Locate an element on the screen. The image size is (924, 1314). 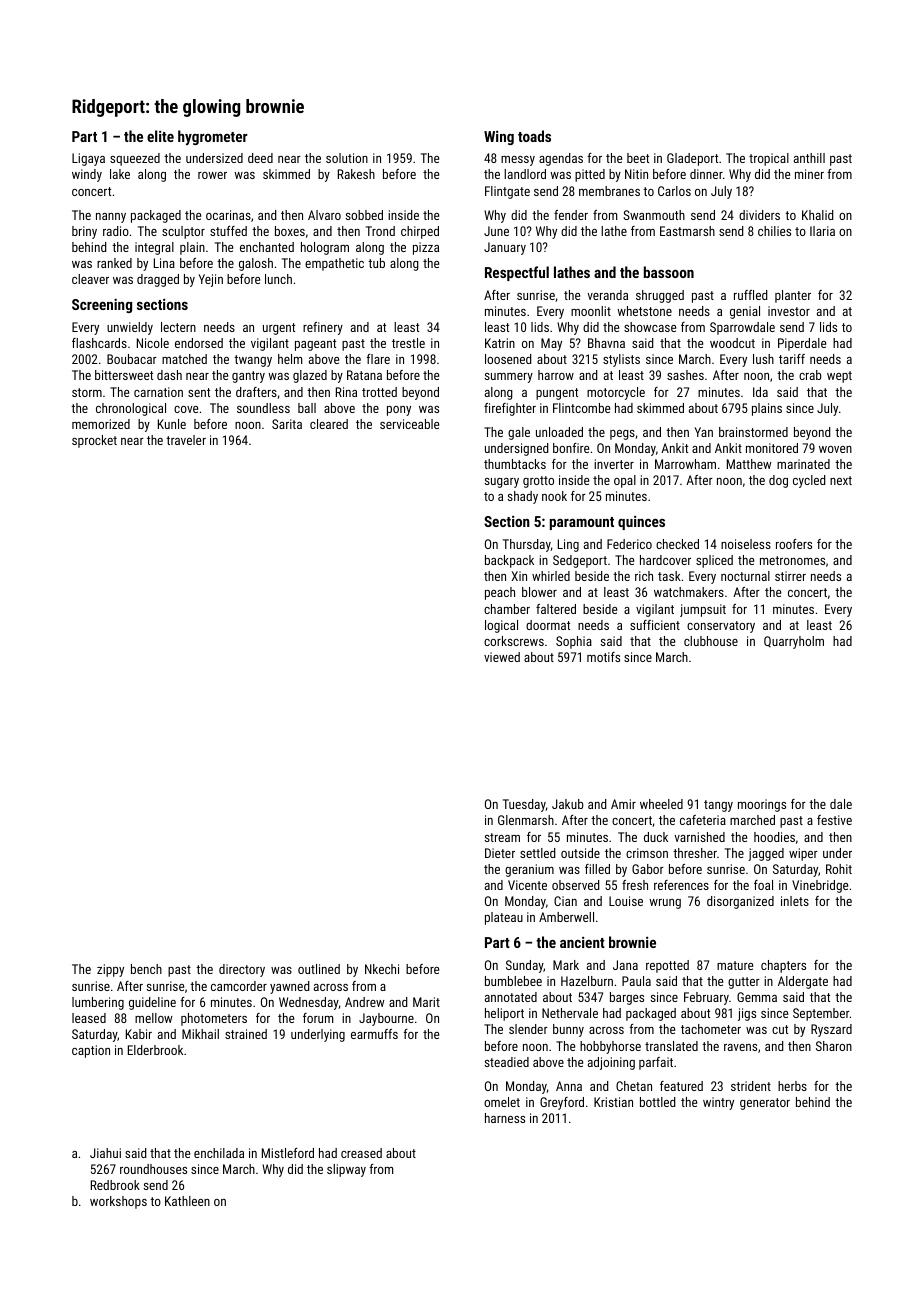
Mikhail is located at coordinates (200, 1034).
